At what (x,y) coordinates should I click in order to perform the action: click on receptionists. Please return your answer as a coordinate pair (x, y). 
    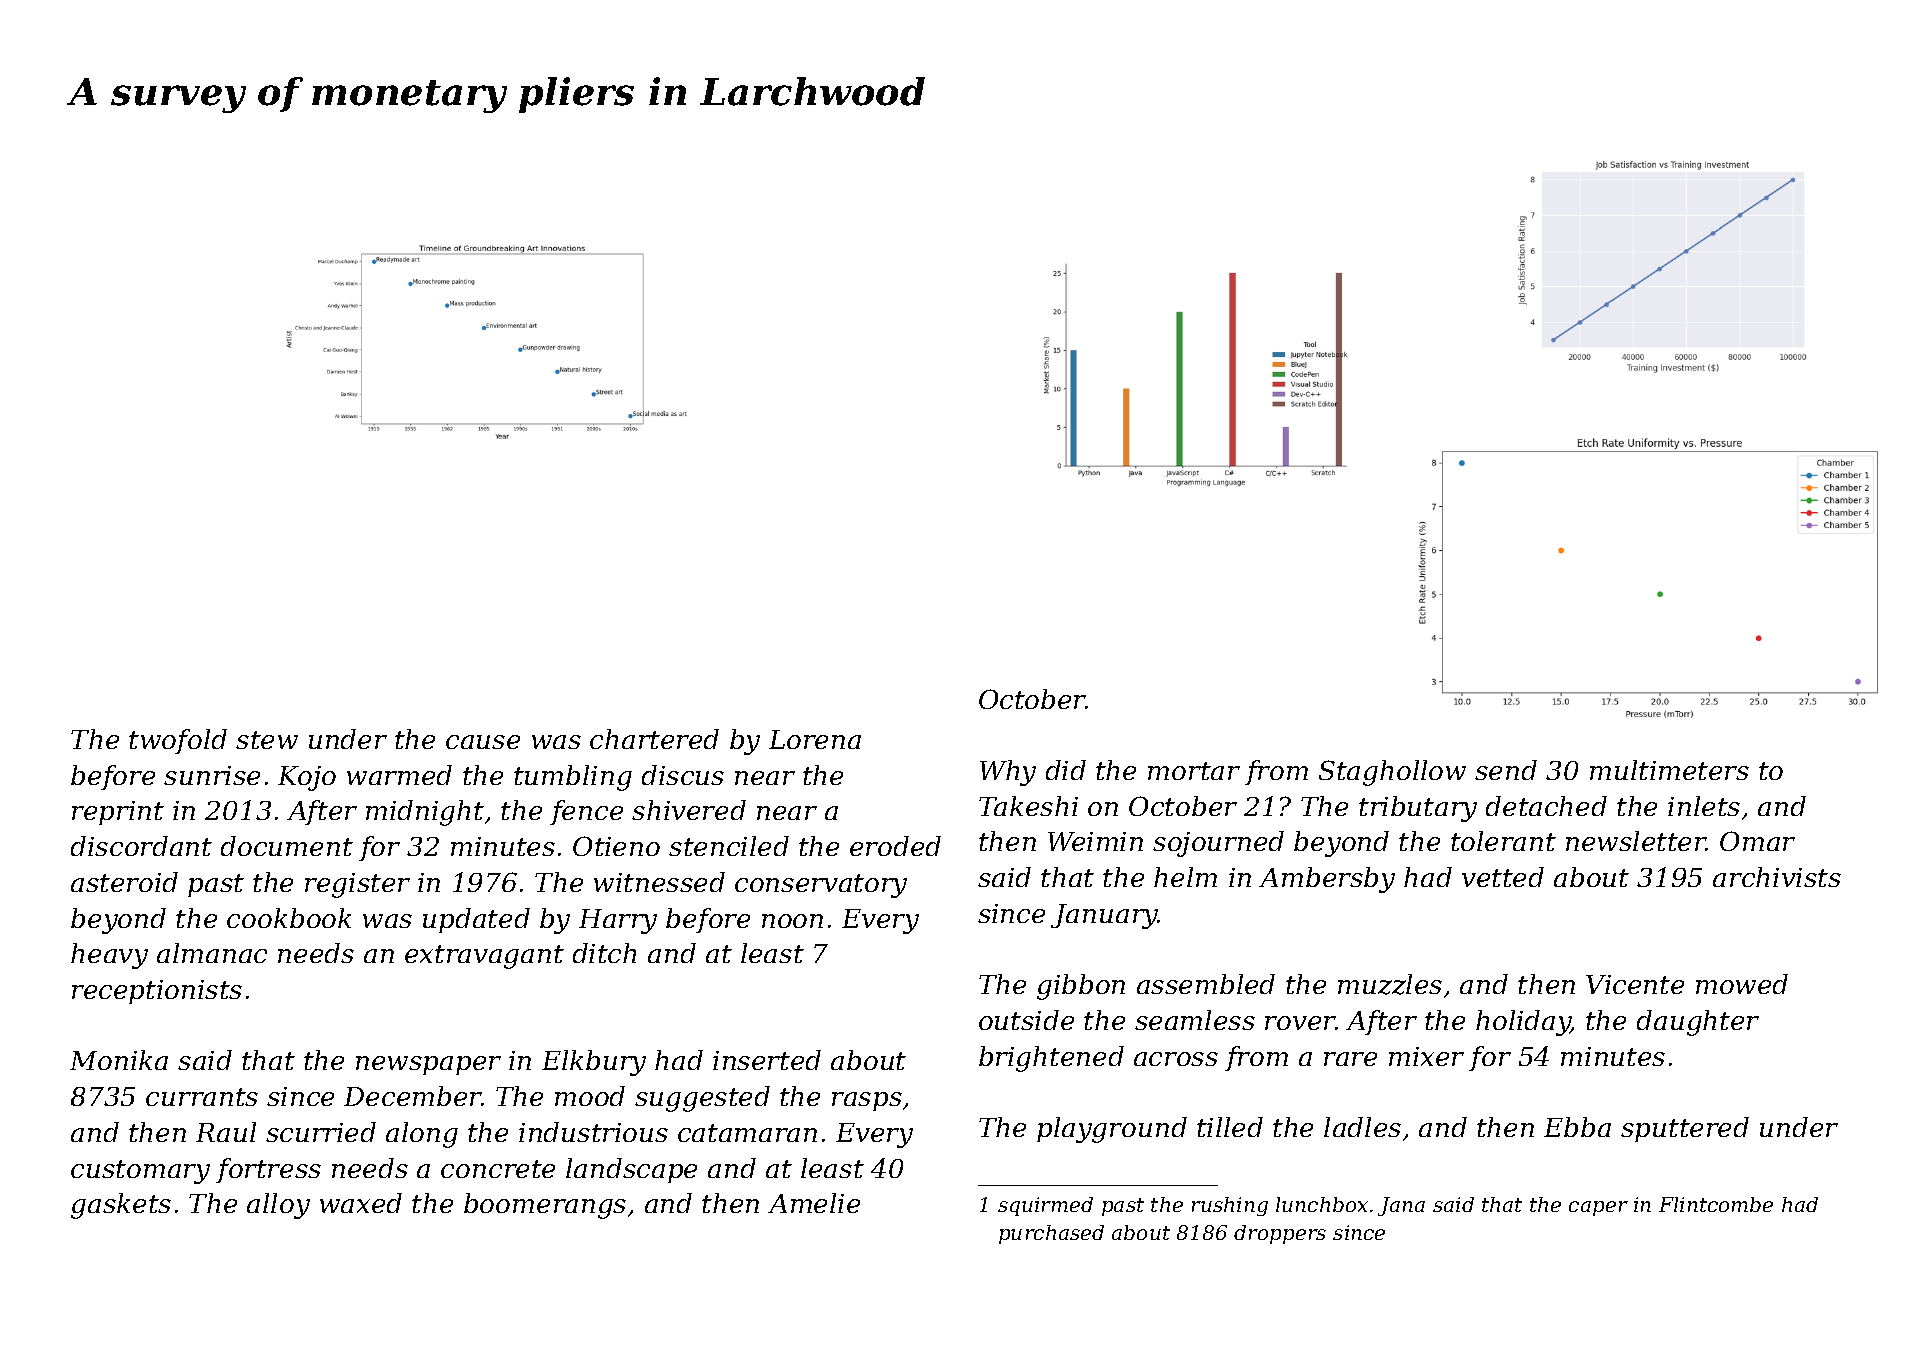
    Looking at the image, I should click on (157, 992).
